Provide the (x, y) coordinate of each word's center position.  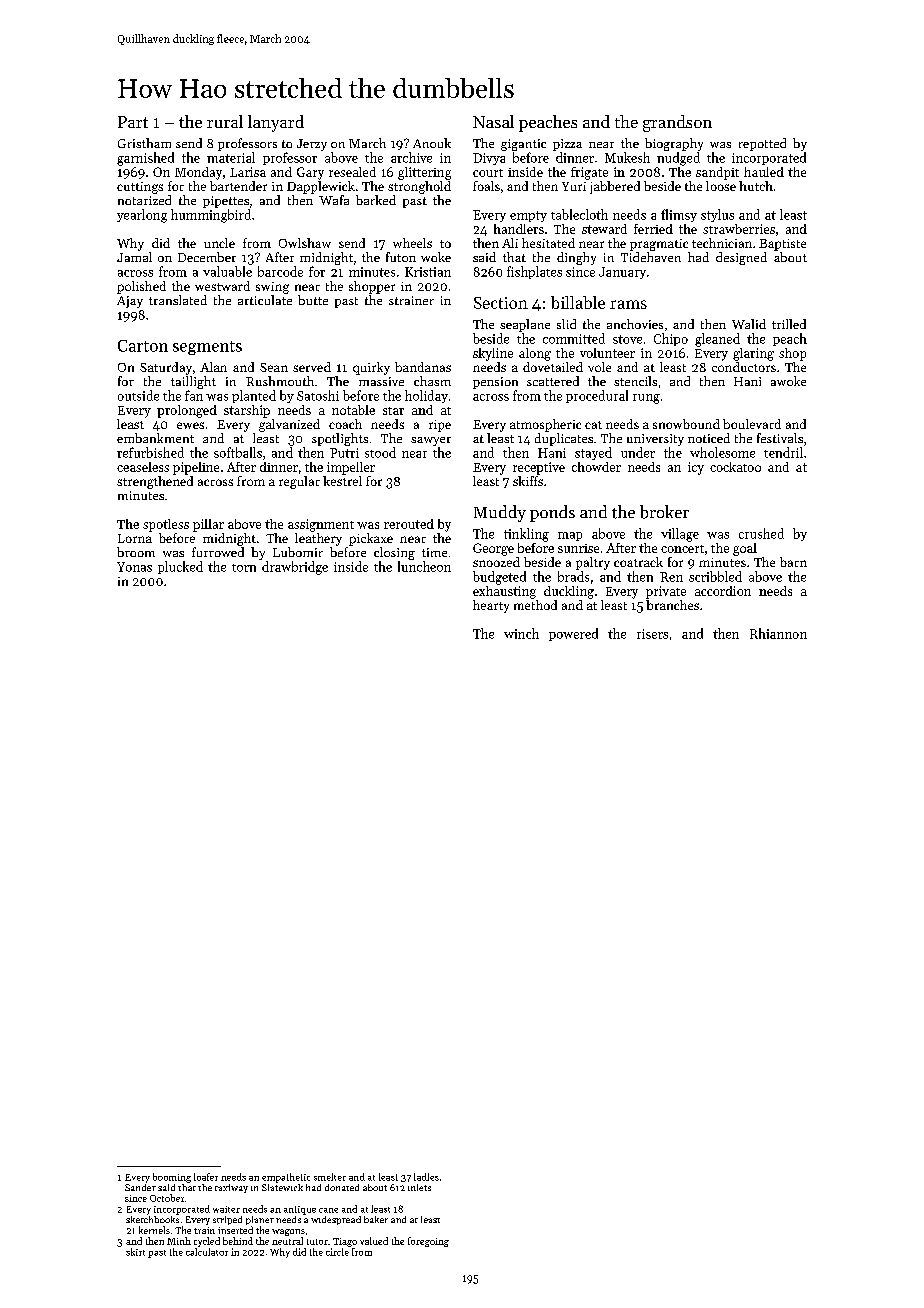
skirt (135, 1252)
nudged (678, 159)
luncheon (424, 566)
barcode (280, 271)
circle (337, 1252)
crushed (761, 533)
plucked (180, 567)
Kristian (428, 272)
